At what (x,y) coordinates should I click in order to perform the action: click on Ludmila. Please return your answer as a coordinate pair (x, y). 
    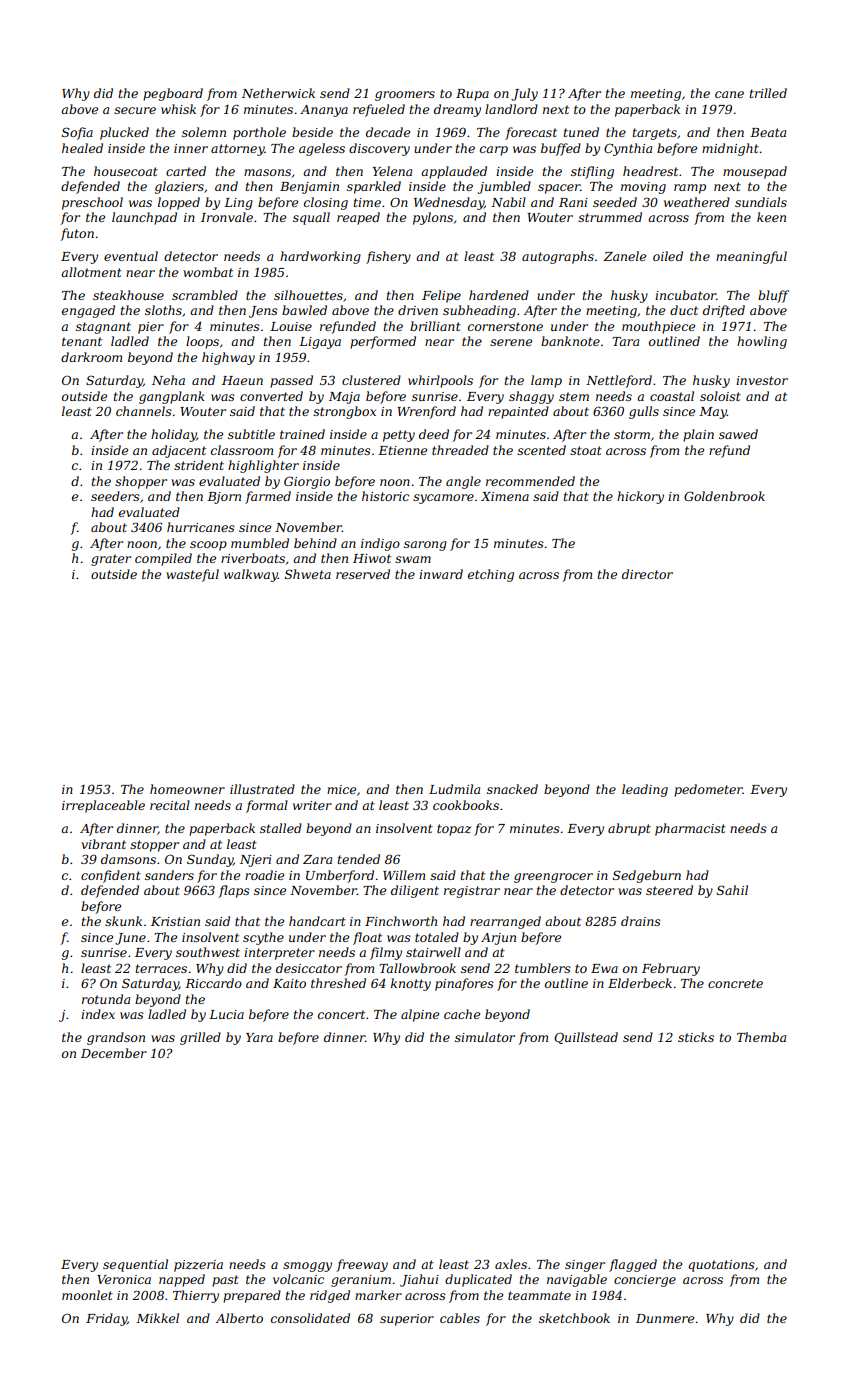
    Looking at the image, I should click on (454, 789).
